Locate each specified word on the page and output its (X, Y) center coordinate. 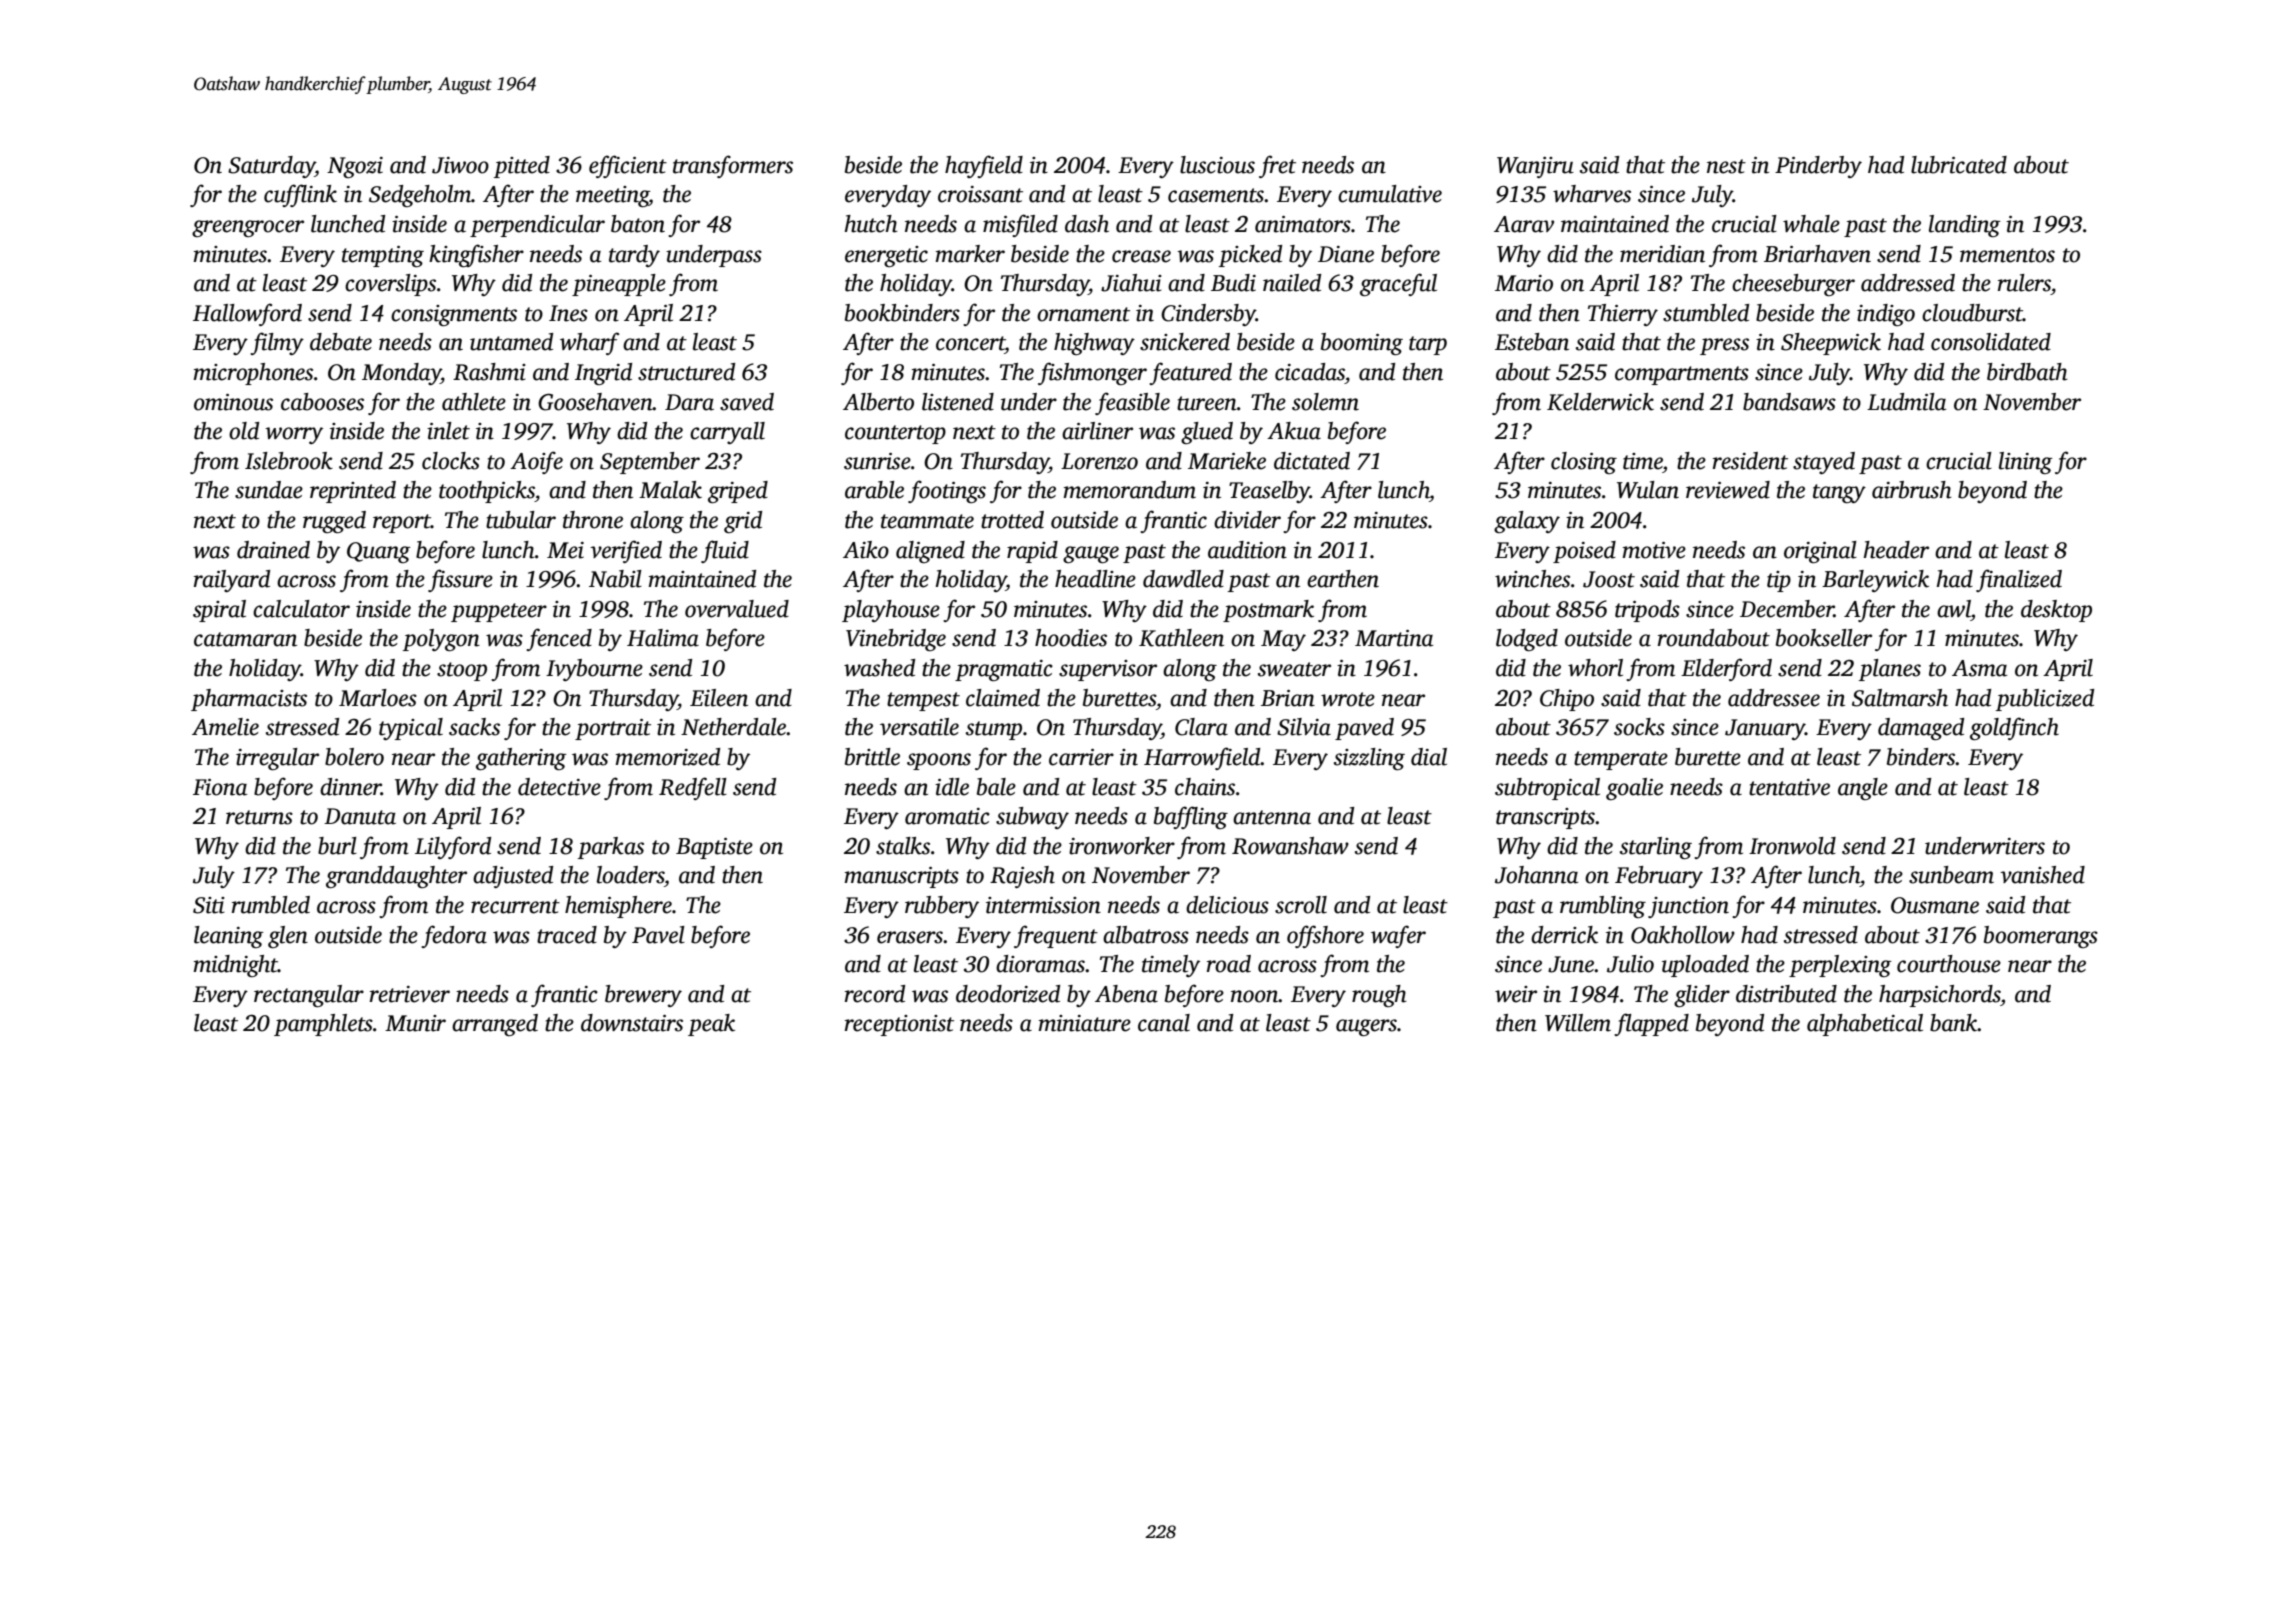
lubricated (1959, 165)
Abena (1126, 994)
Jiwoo (460, 165)
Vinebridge (896, 640)
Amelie (225, 727)
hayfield (984, 166)
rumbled (271, 905)
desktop (2056, 611)
